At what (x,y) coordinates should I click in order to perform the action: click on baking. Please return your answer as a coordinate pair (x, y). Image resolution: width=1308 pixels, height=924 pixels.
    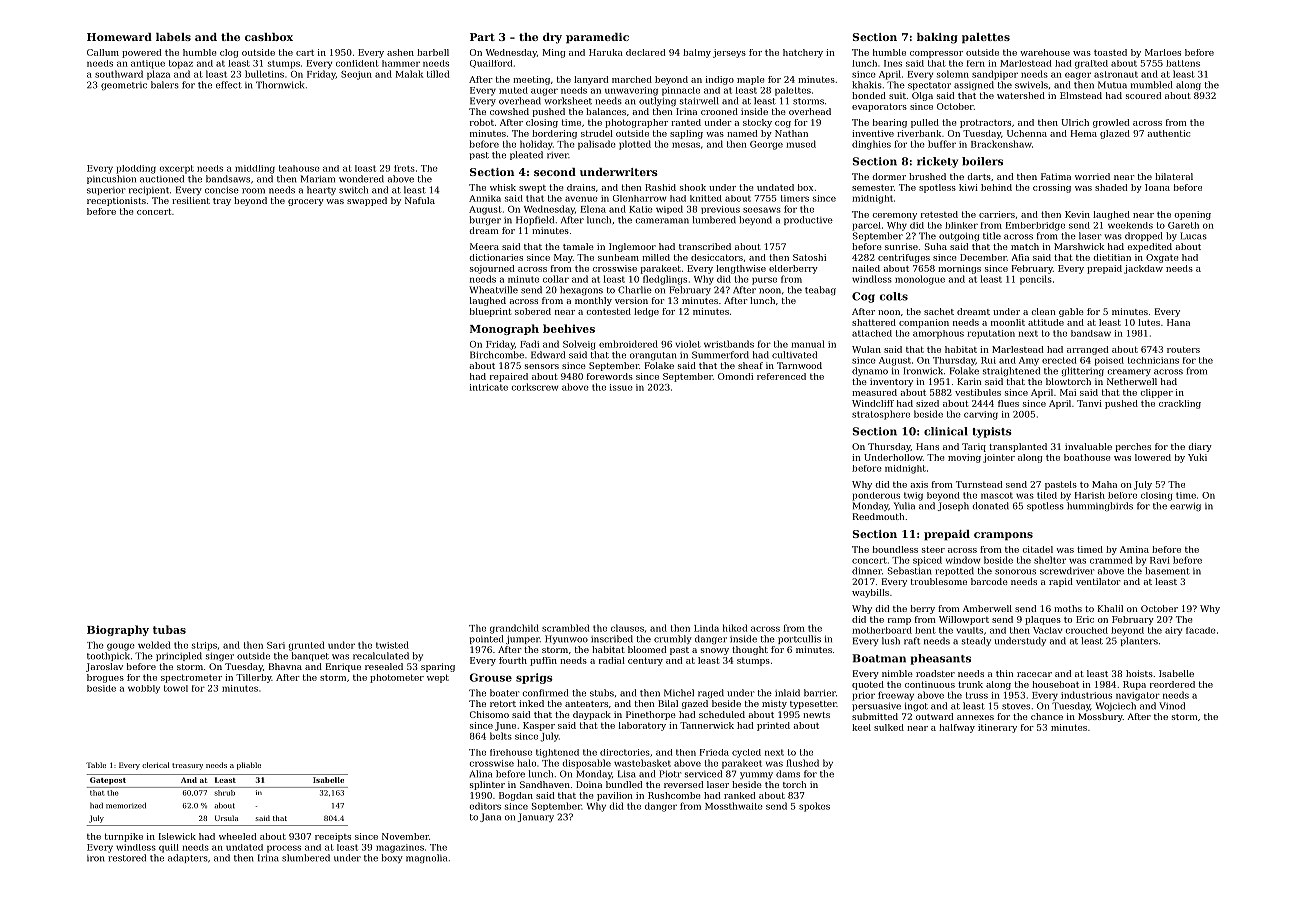
    Looking at the image, I should click on (937, 38).
